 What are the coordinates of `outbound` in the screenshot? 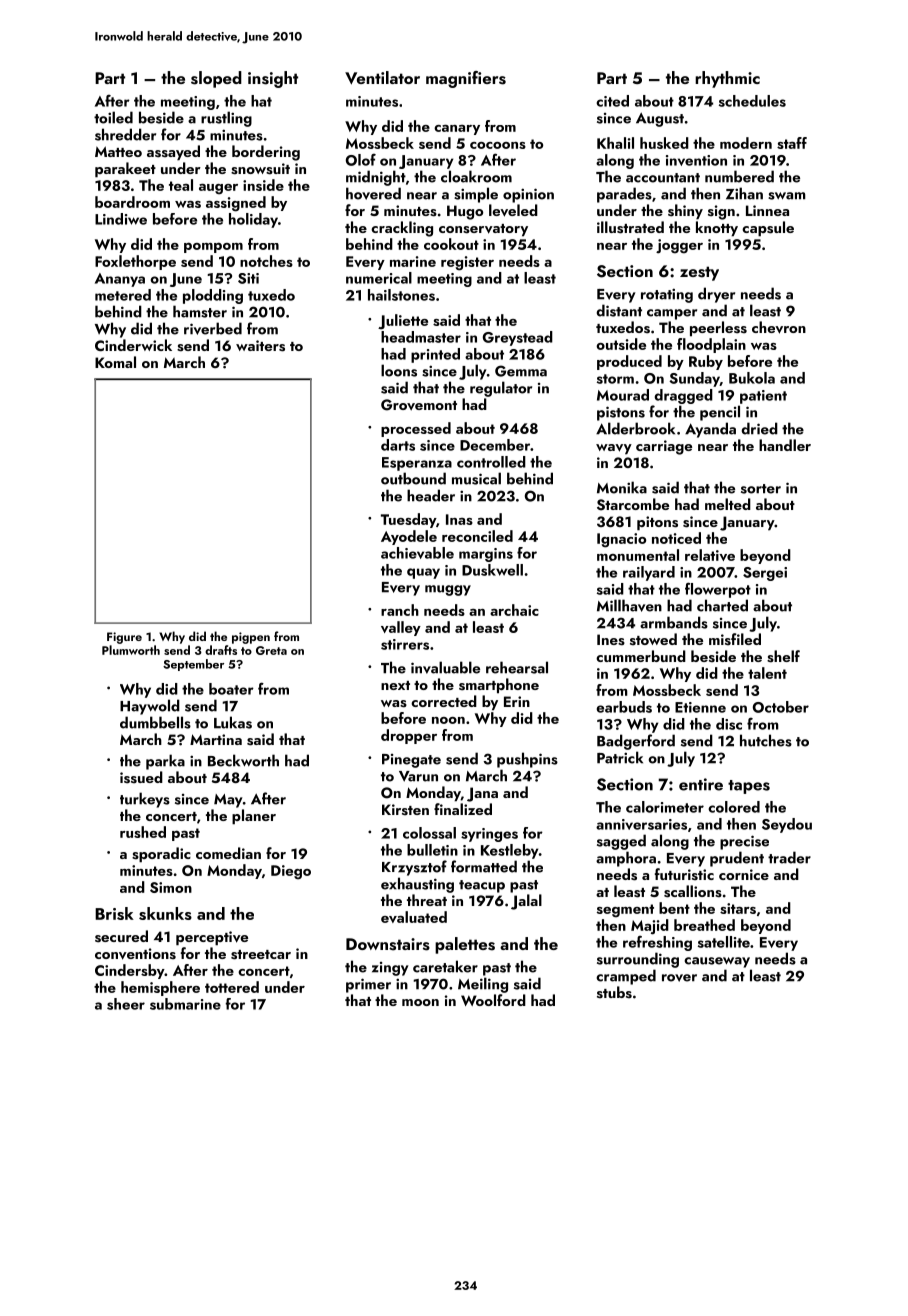 It's located at (413, 478).
